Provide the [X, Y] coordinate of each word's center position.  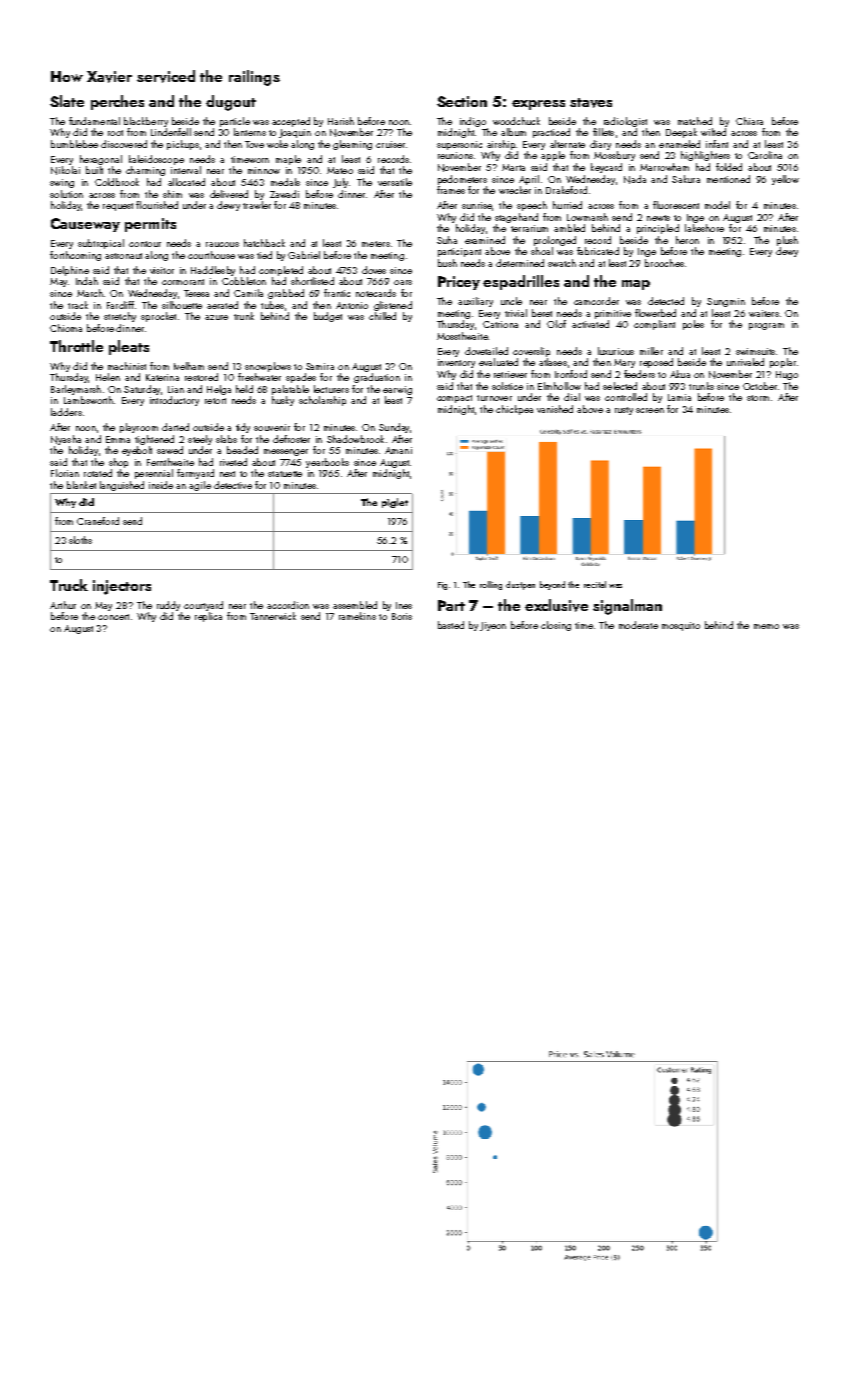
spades [301, 378]
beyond [552, 585]
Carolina [765, 155]
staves [591, 103]
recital [595, 584]
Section [462, 101]
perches [117, 102]
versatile [395, 182]
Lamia [679, 397]
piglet [395, 503]
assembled [355, 605]
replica [208, 617]
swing [62, 183]
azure [216, 317]
